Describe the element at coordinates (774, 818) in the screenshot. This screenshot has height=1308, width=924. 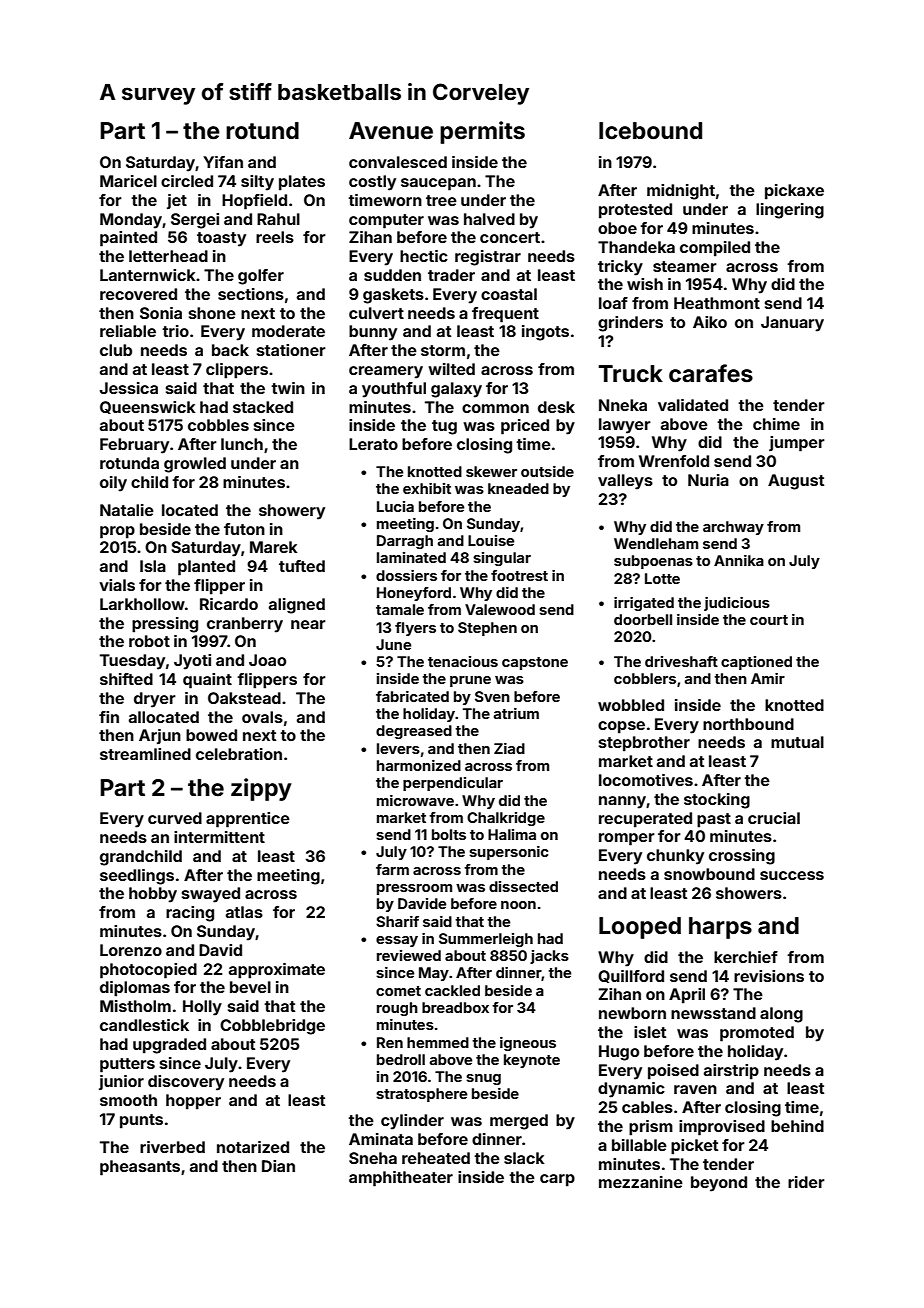
I see `crucial` at that location.
